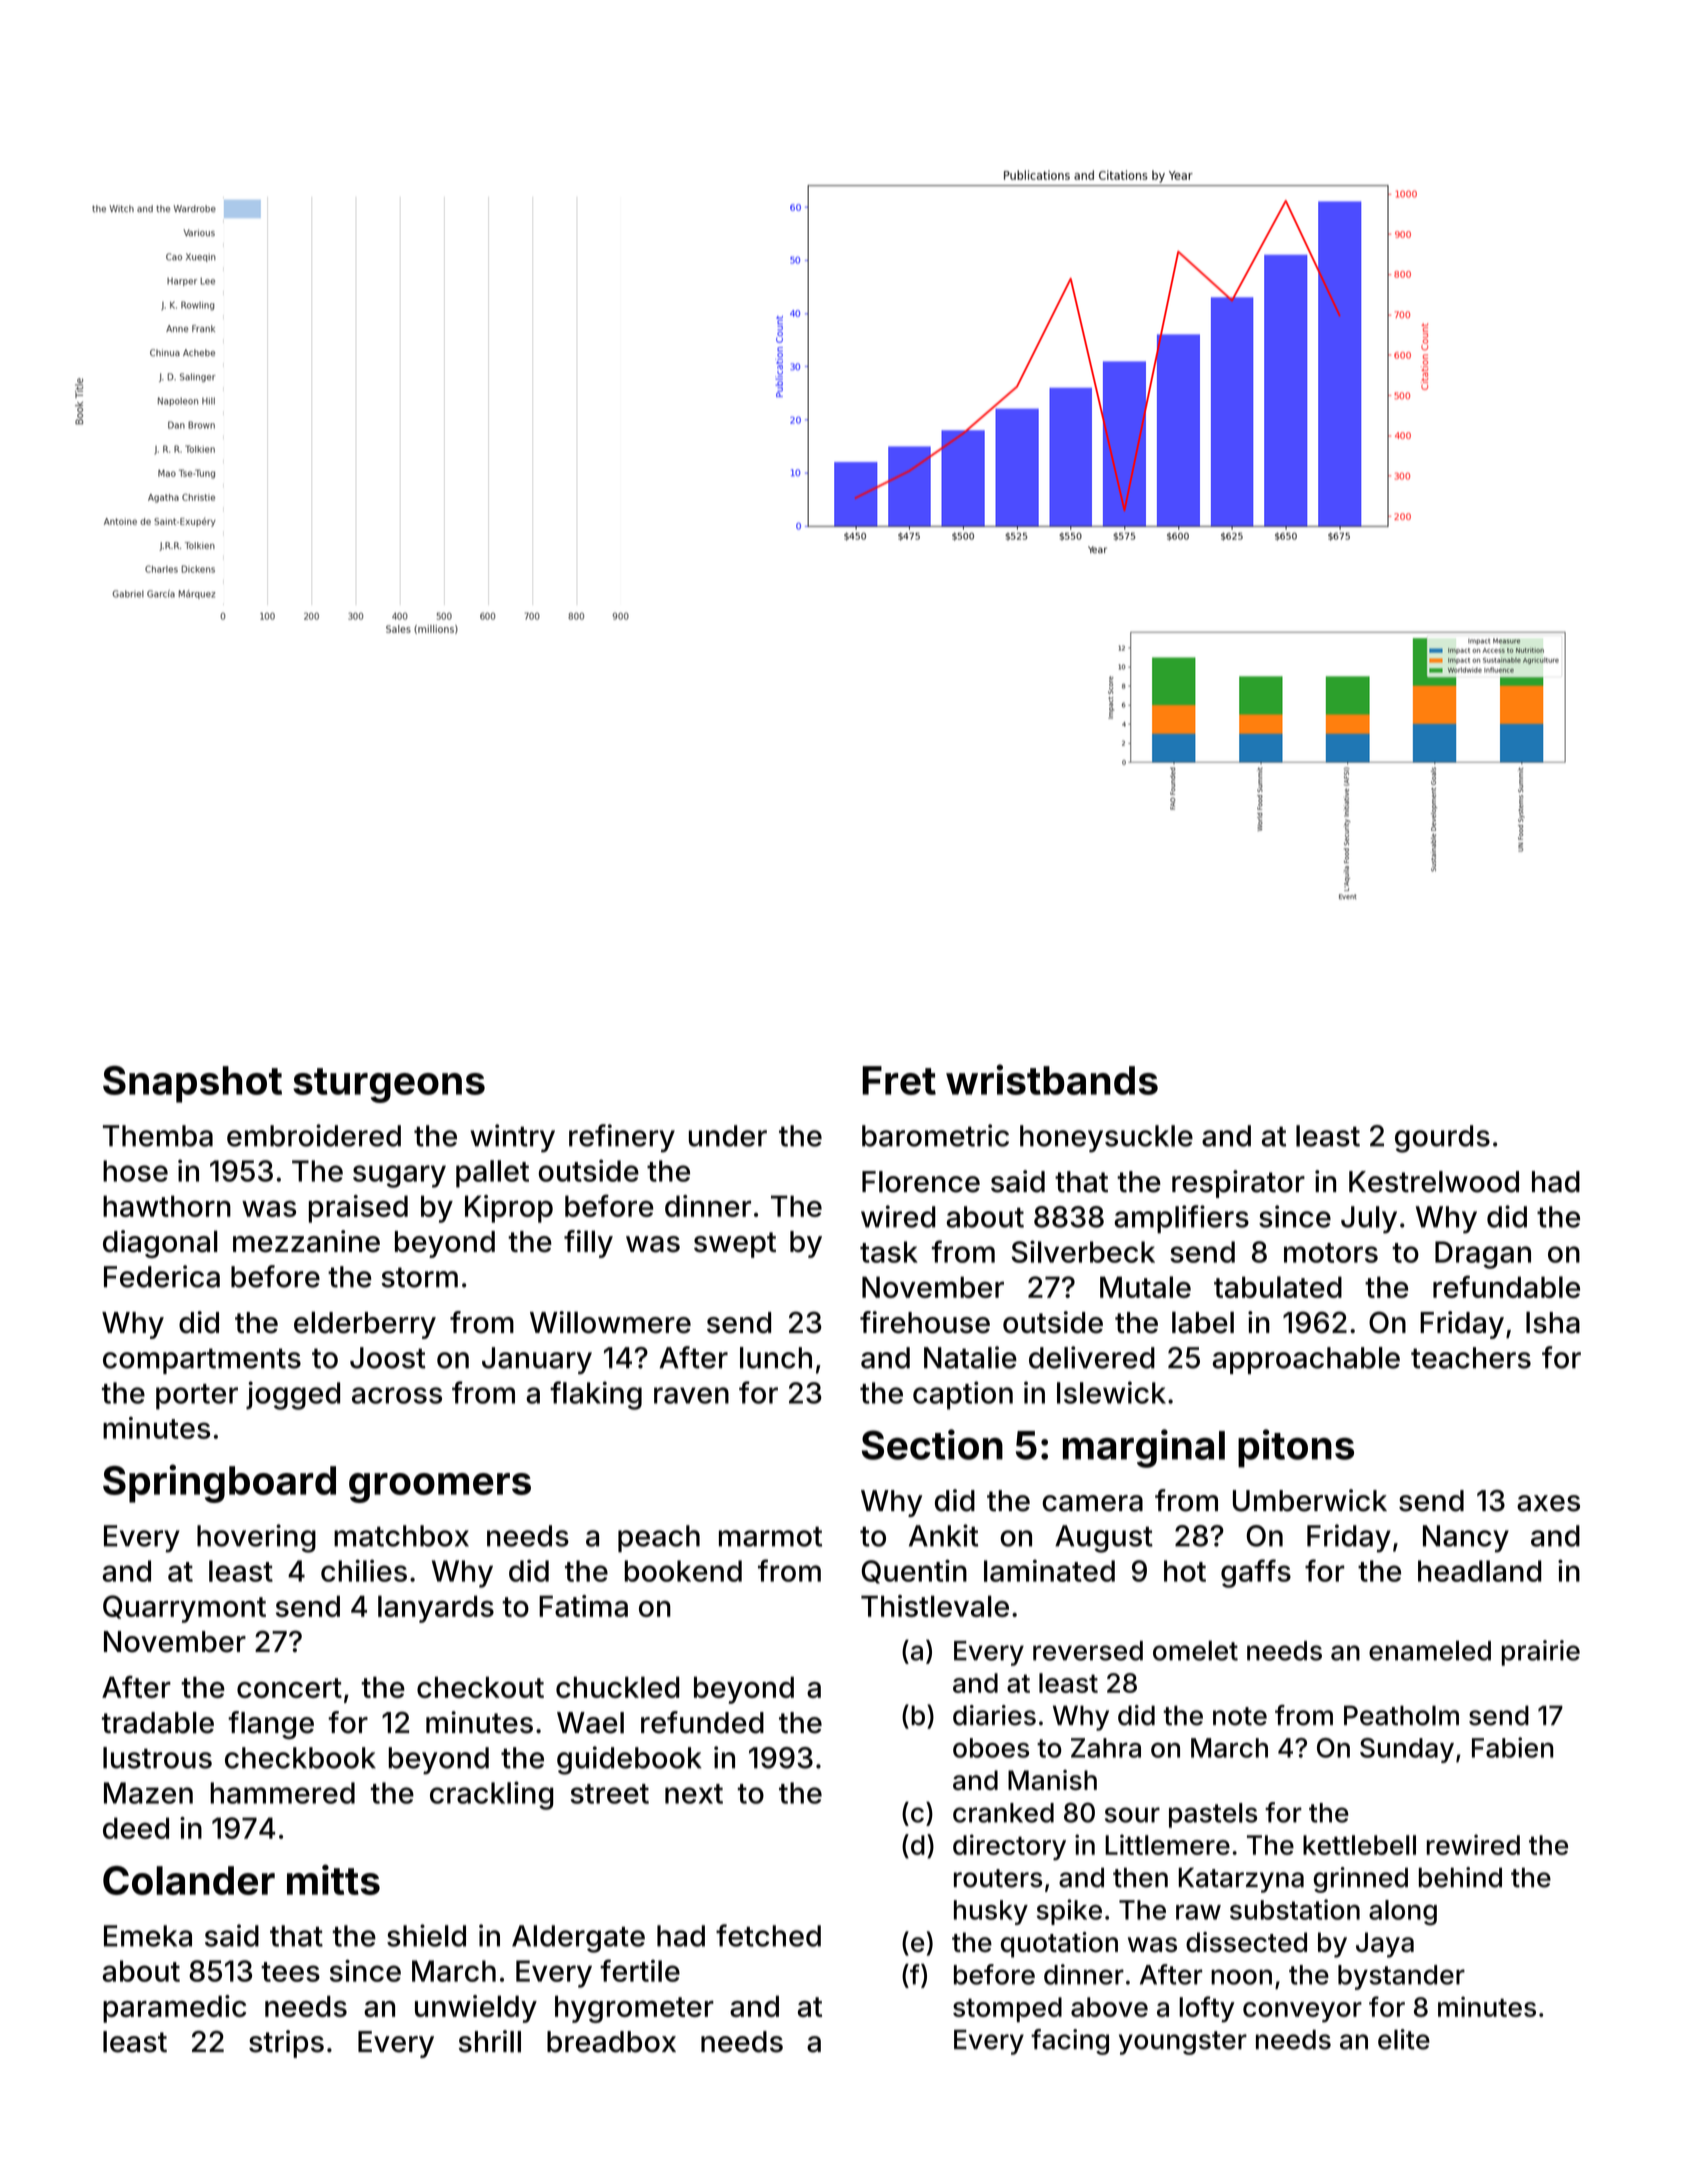 The height and width of the screenshot is (2178, 1683). Describe the element at coordinates (219, 1483) in the screenshot. I see `Springboard` at that location.
